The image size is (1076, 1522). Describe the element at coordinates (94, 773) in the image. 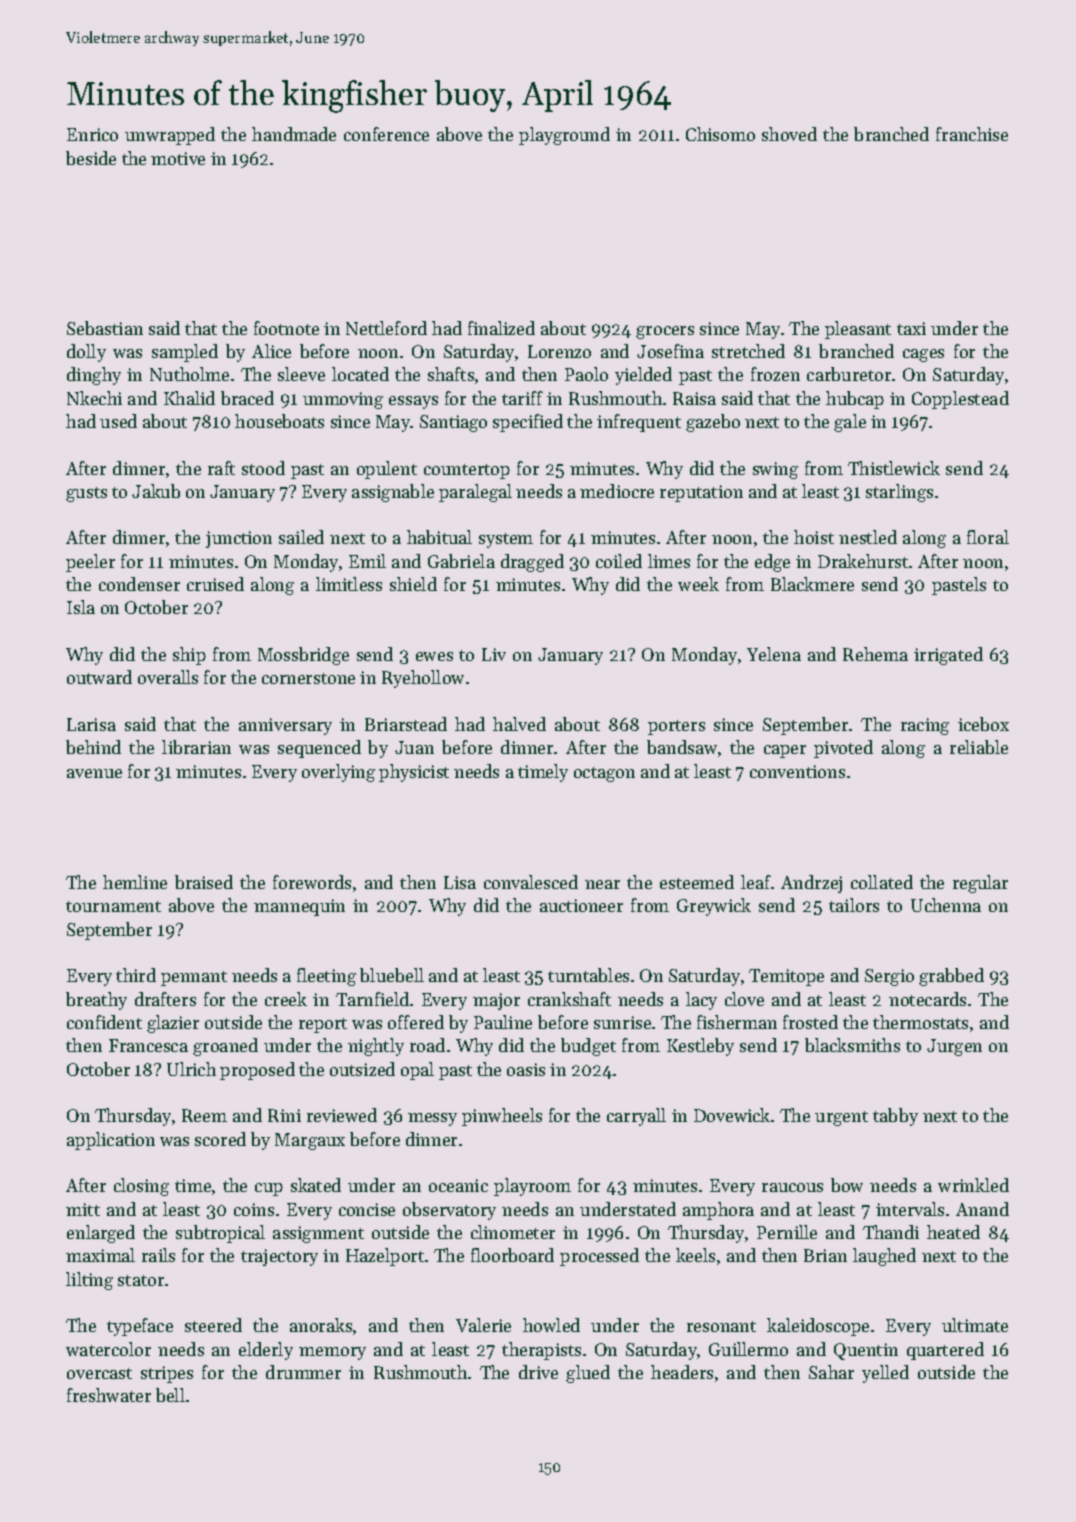

I see `avenue` at that location.
